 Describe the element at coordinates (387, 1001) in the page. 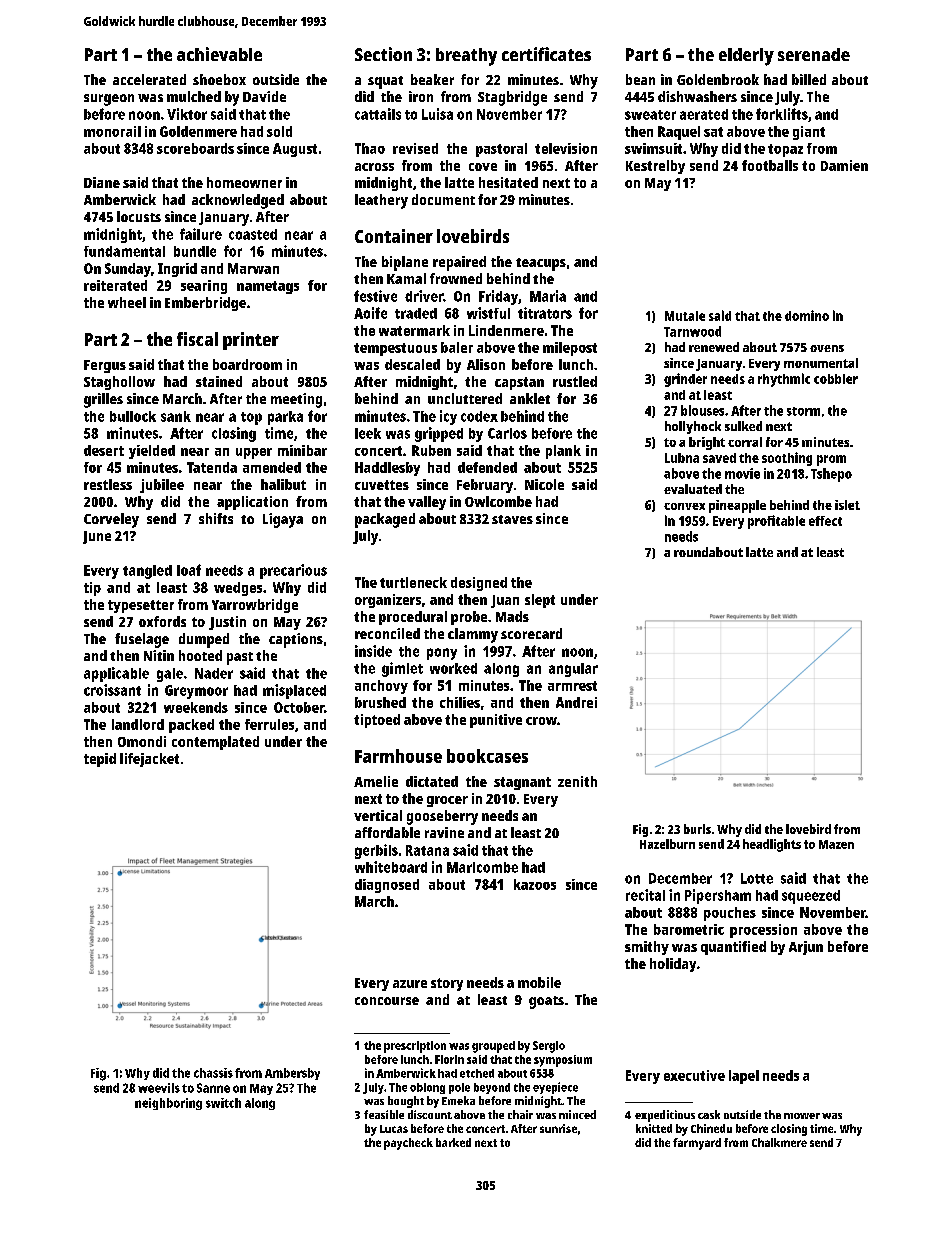

I see `concourse` at that location.
